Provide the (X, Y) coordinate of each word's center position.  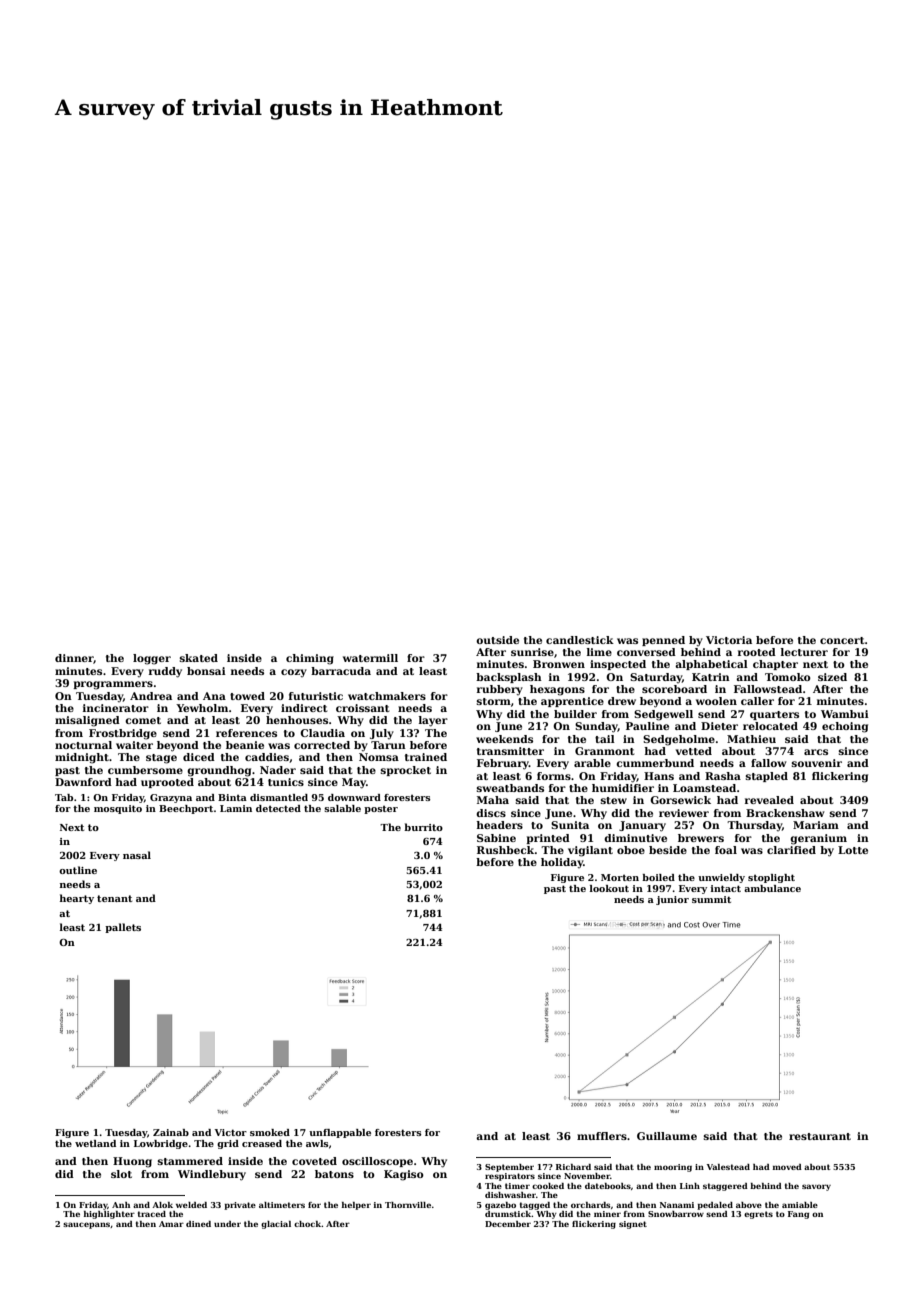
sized (832, 677)
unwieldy (721, 878)
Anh (121, 1205)
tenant (114, 898)
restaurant (820, 1136)
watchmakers (387, 696)
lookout (609, 888)
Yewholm (202, 708)
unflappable (340, 1133)
